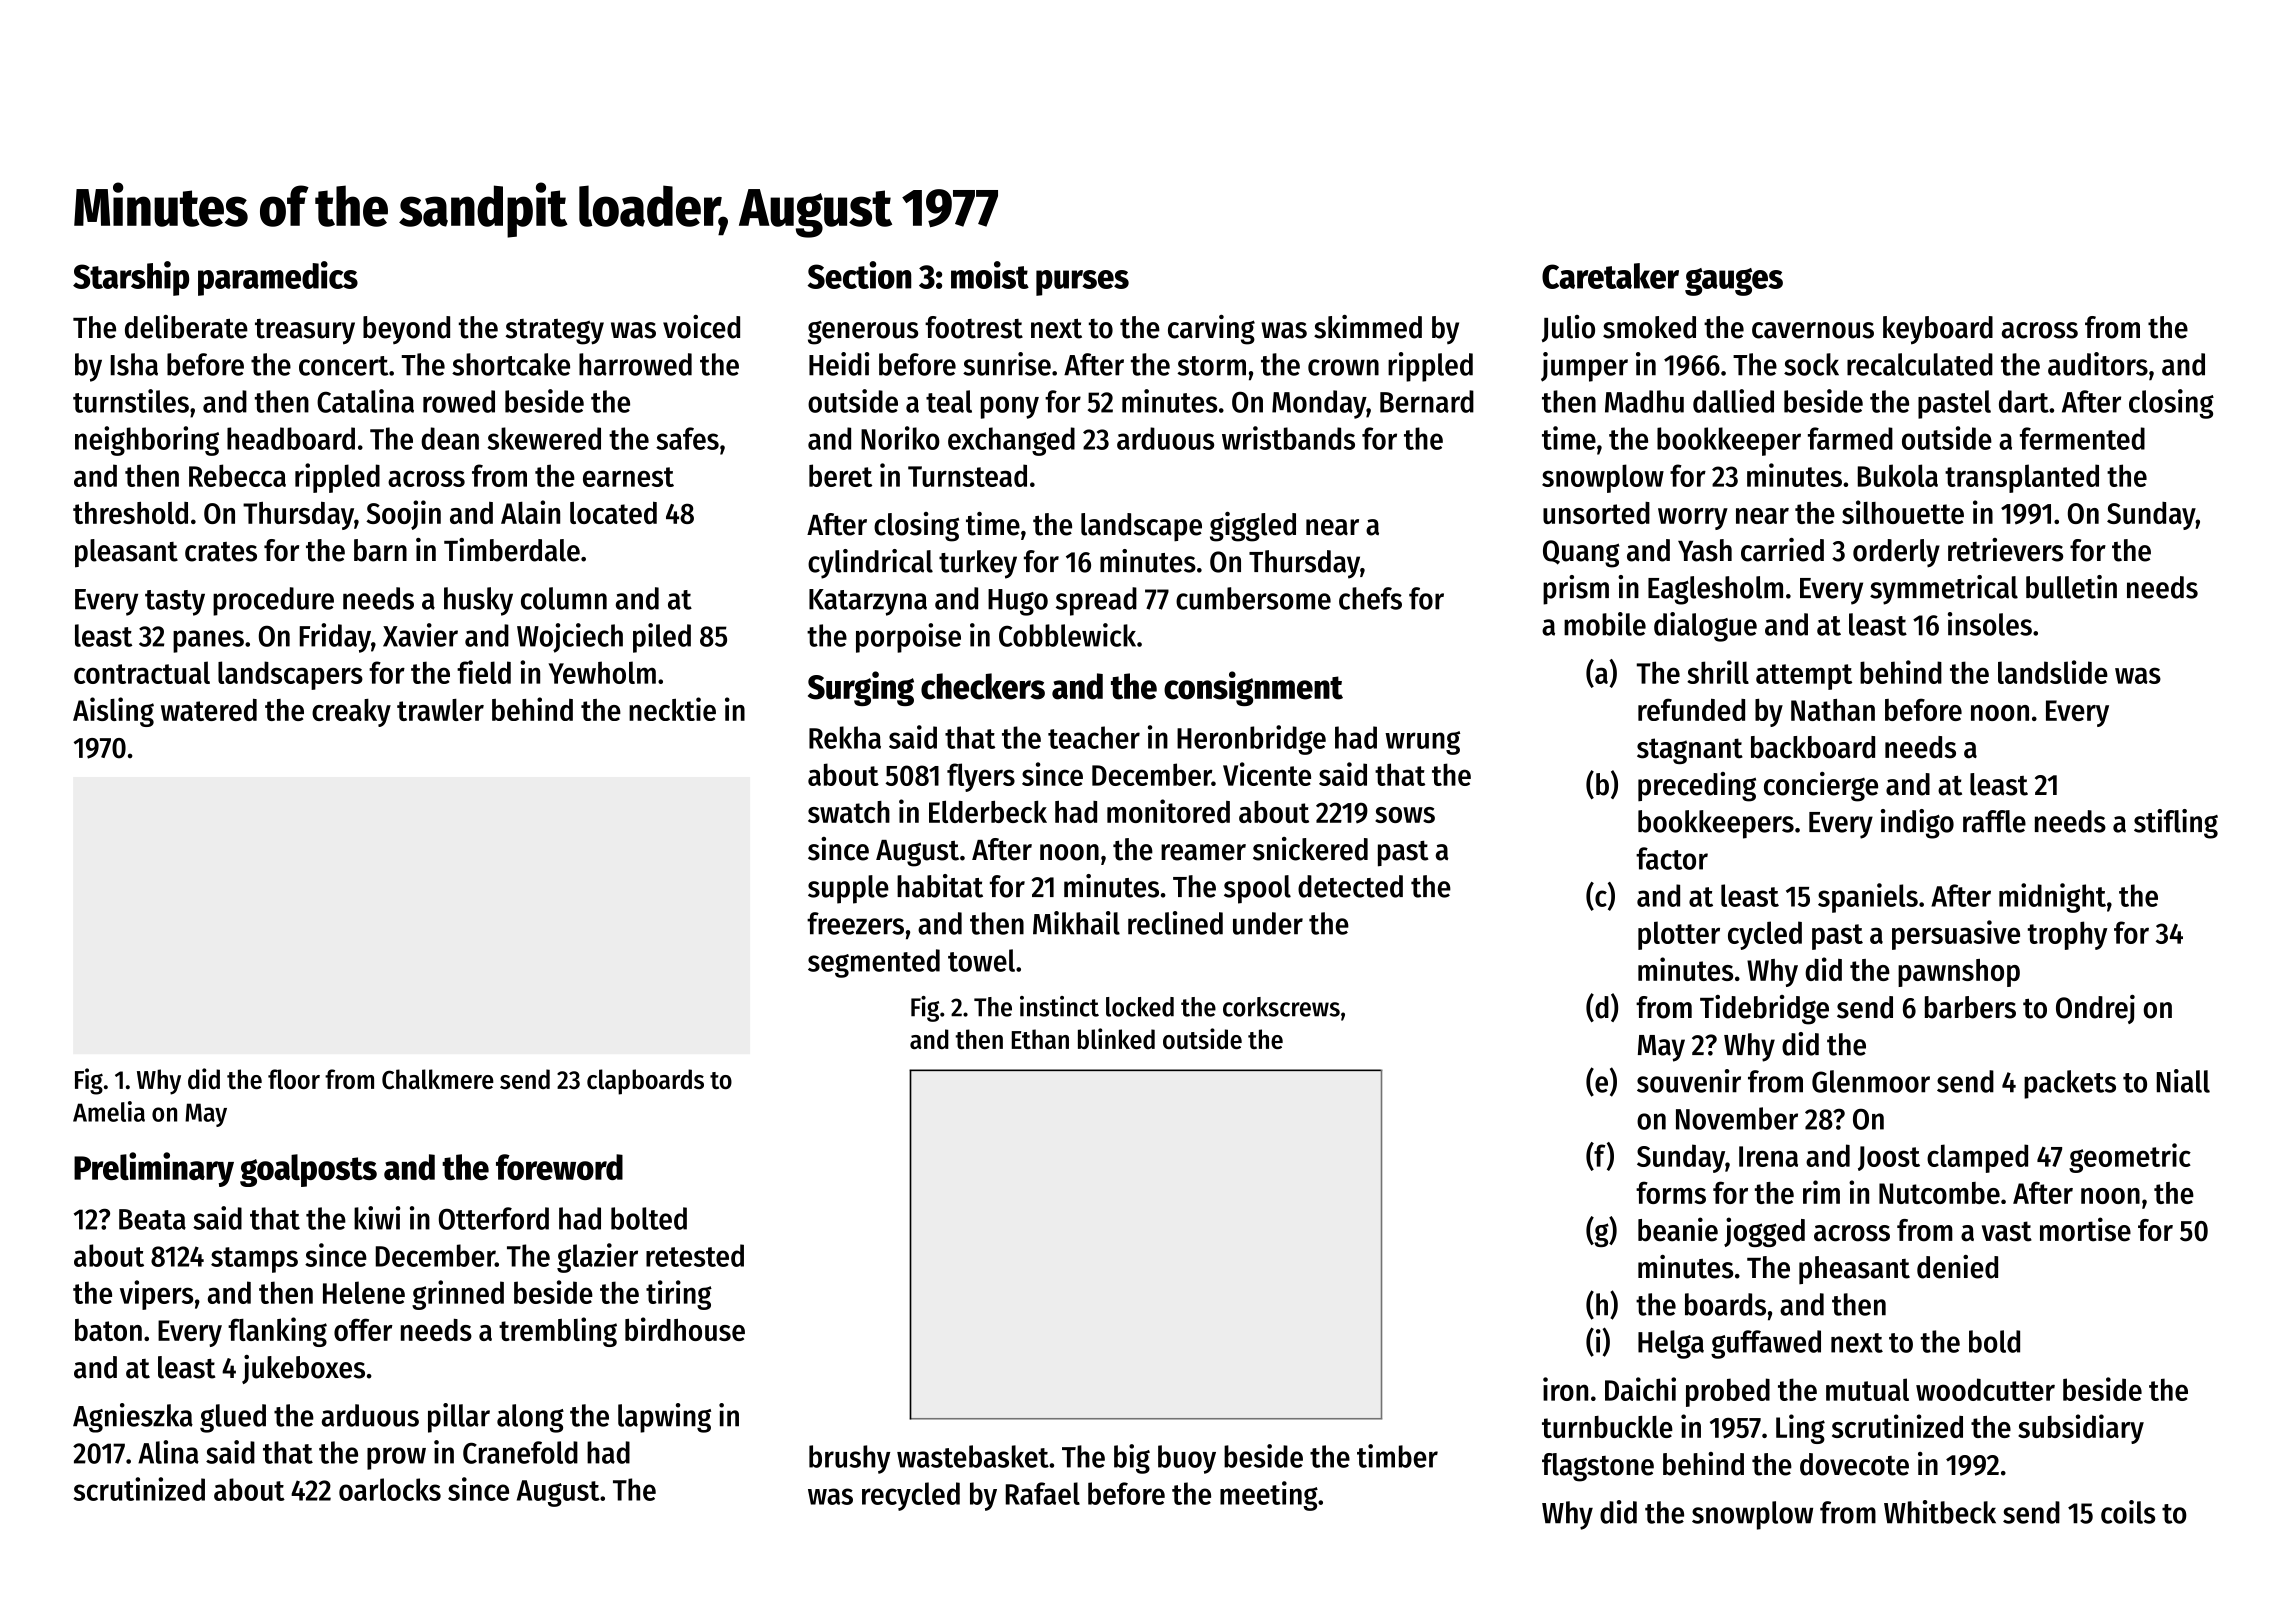 The width and height of the image is (2292, 1620). Describe the element at coordinates (1175, 923) in the image. I see `reclined` at that location.
